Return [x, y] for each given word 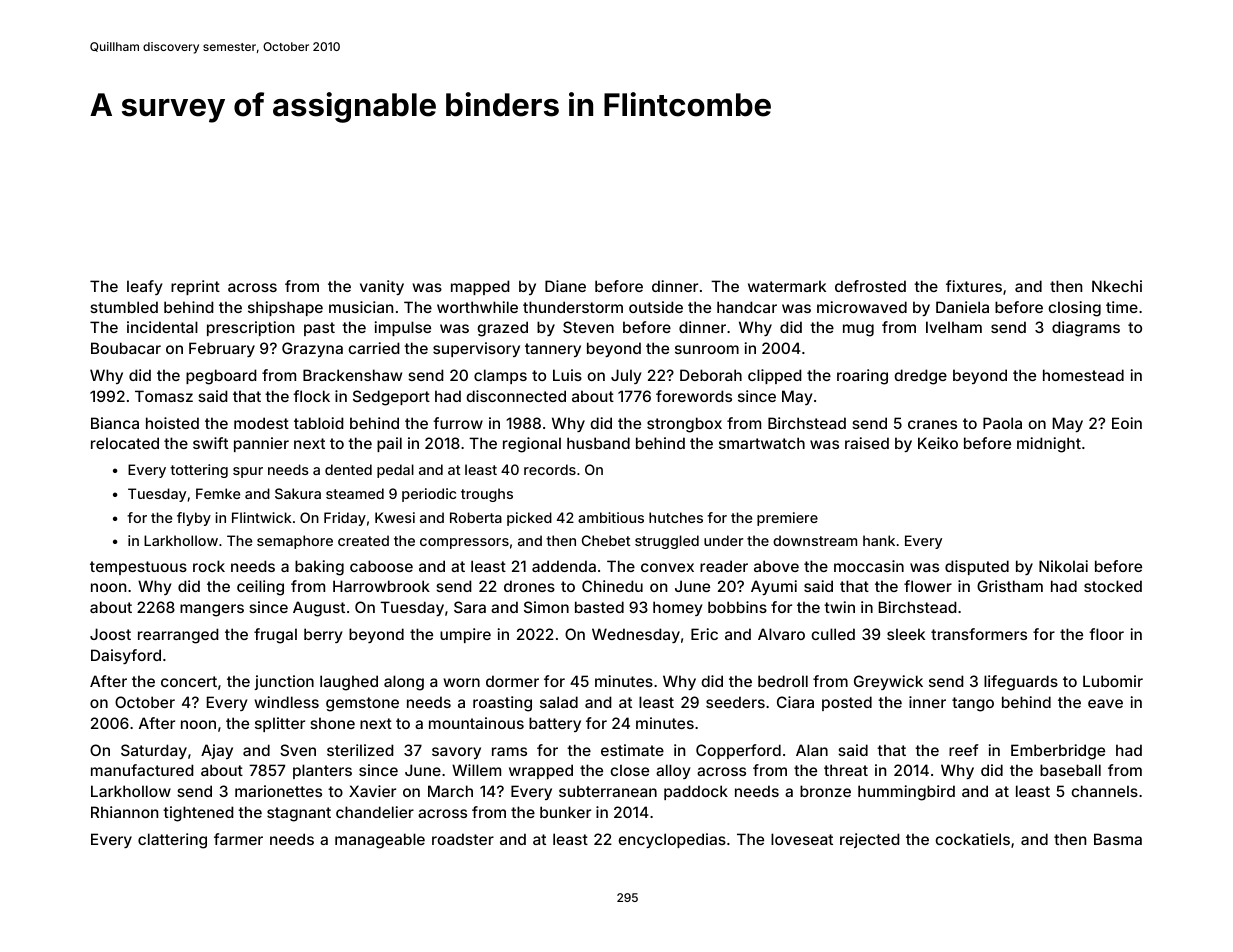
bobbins [737, 607]
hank [879, 540]
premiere [787, 519]
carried [374, 348]
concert [189, 681]
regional [532, 445]
